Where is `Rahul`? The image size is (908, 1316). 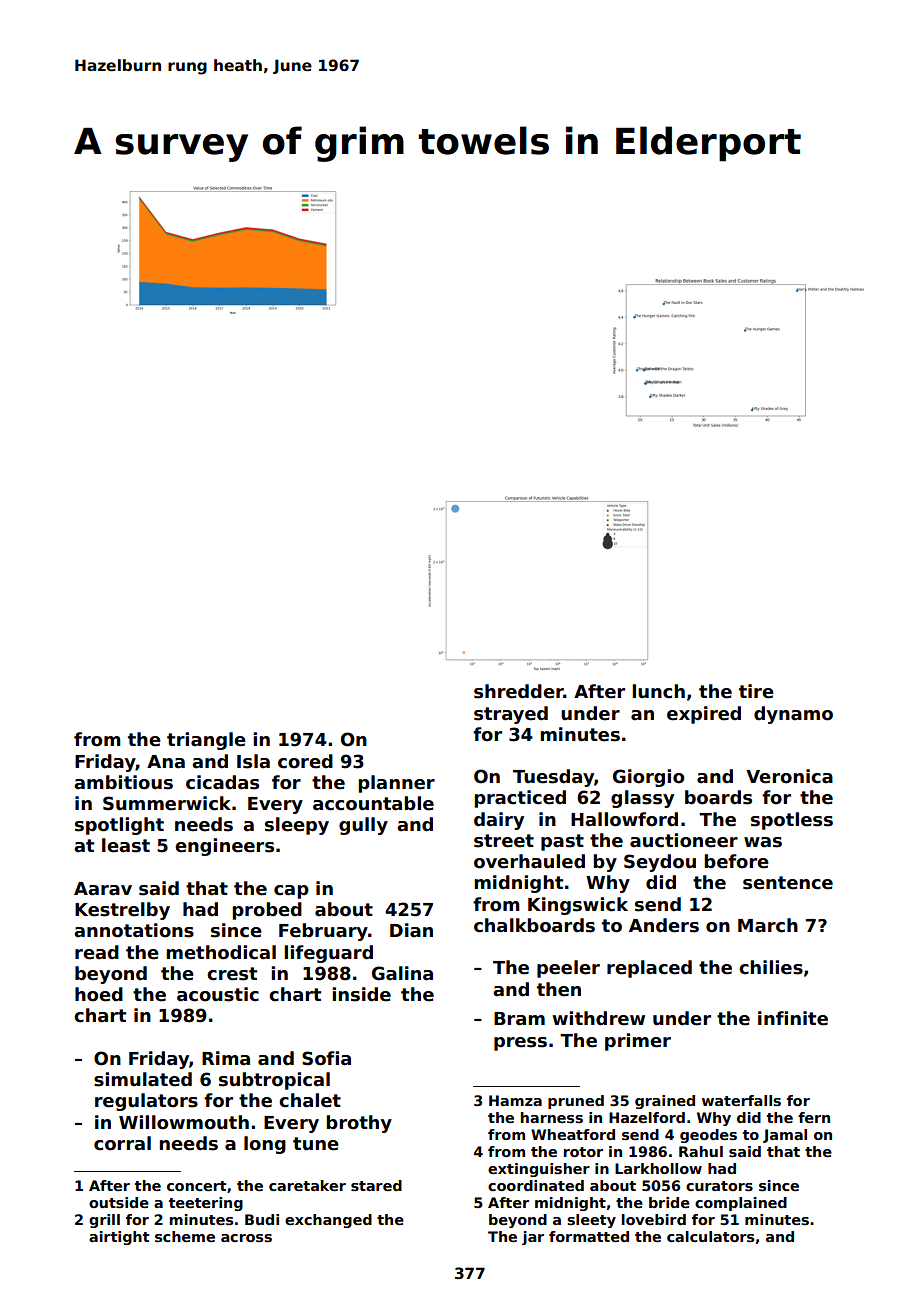 Rahul is located at coordinates (701, 1151).
